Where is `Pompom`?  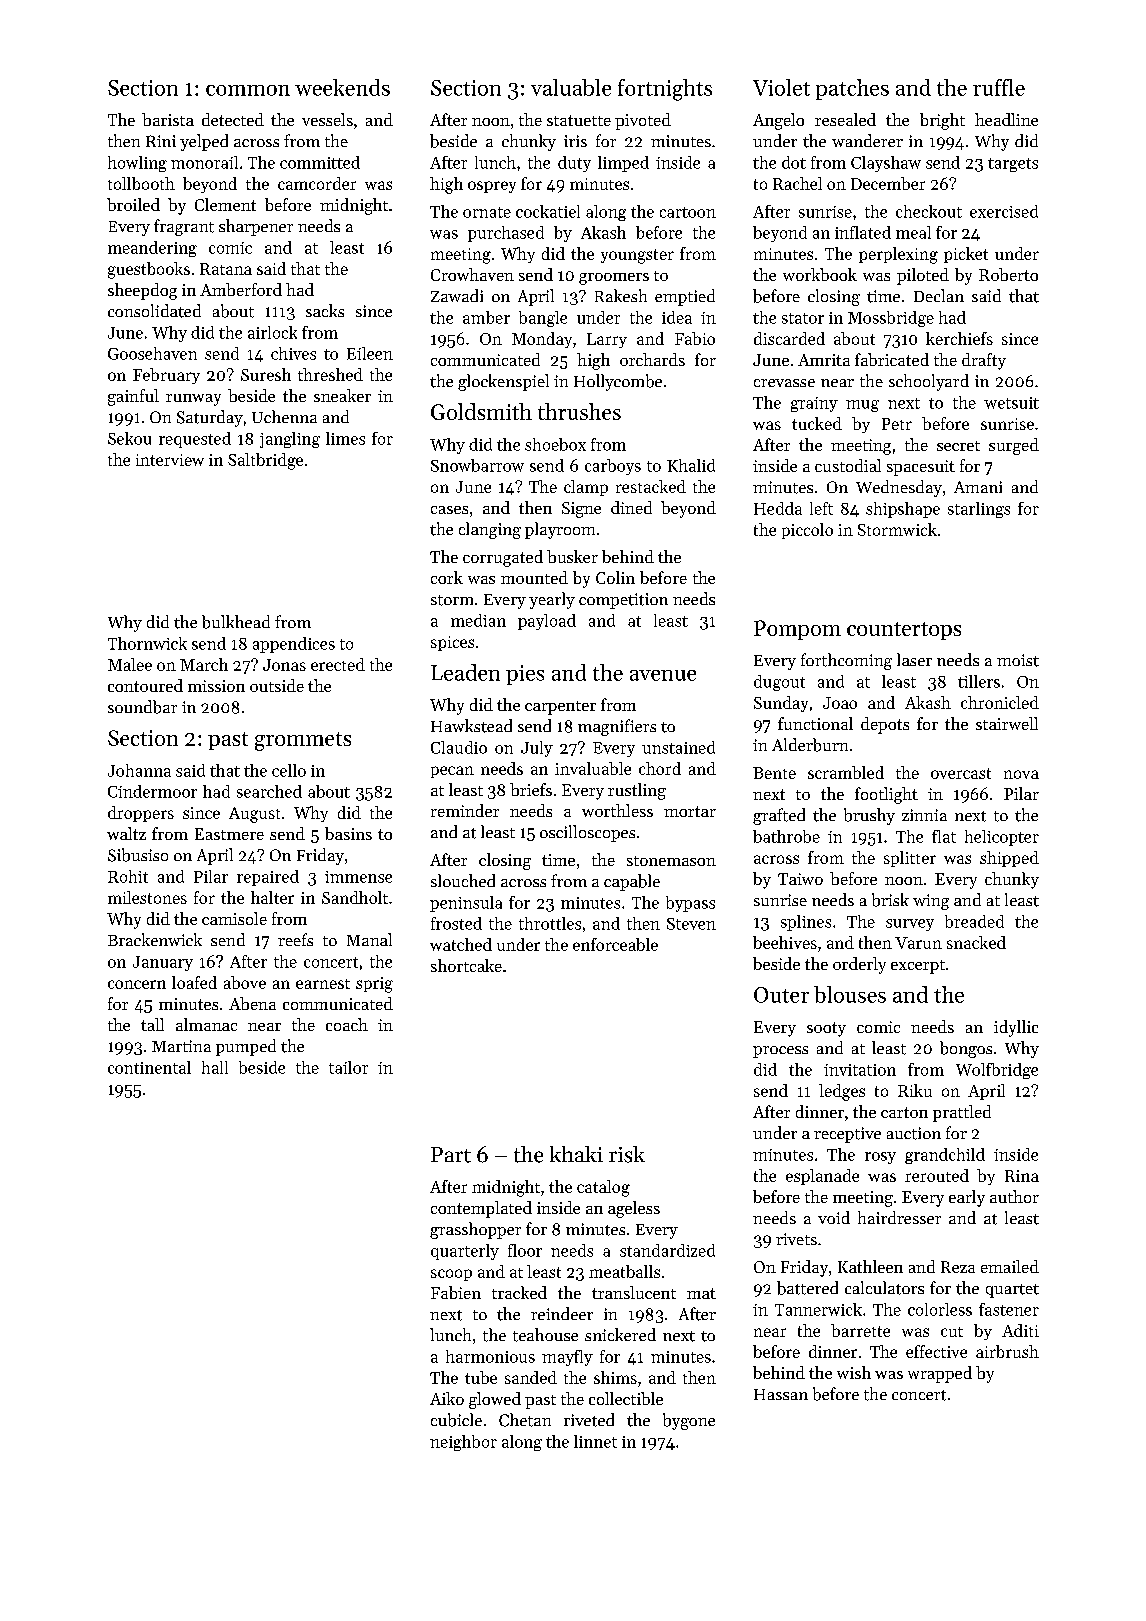
Pompom is located at coordinates (797, 630).
